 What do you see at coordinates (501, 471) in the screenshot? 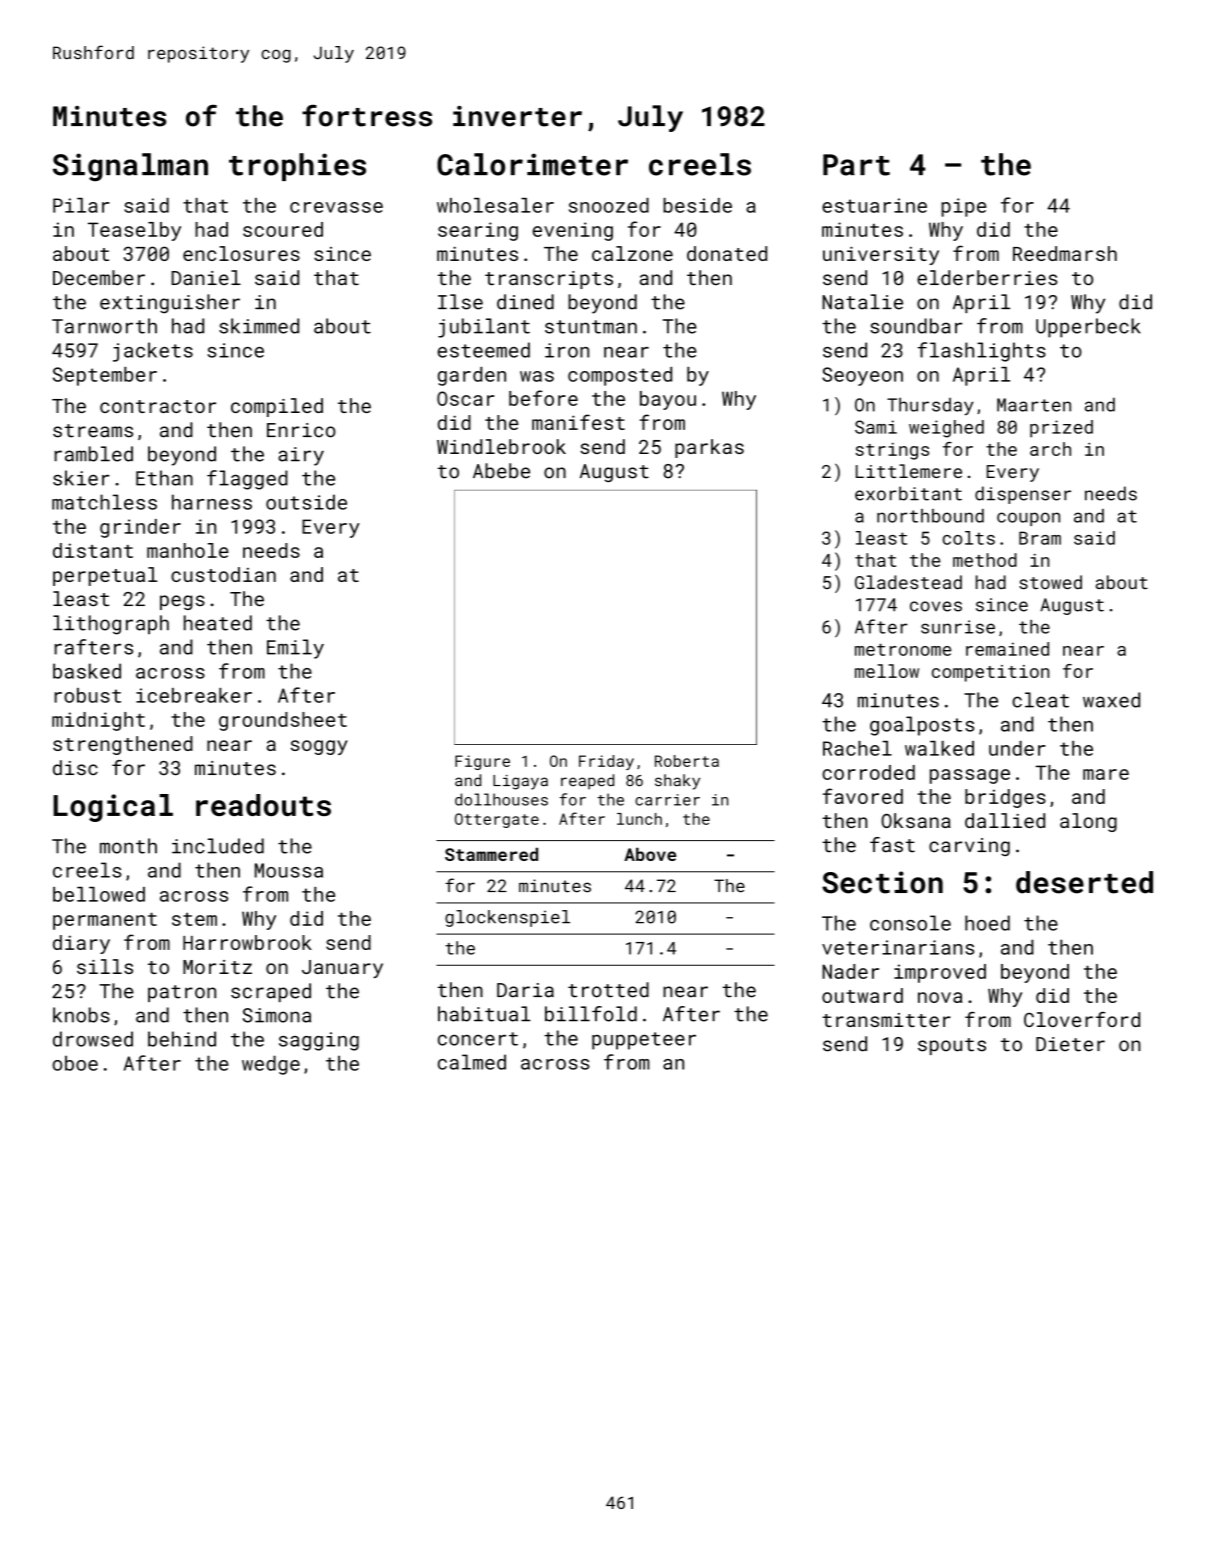
I see `Abebe` at bounding box center [501, 471].
